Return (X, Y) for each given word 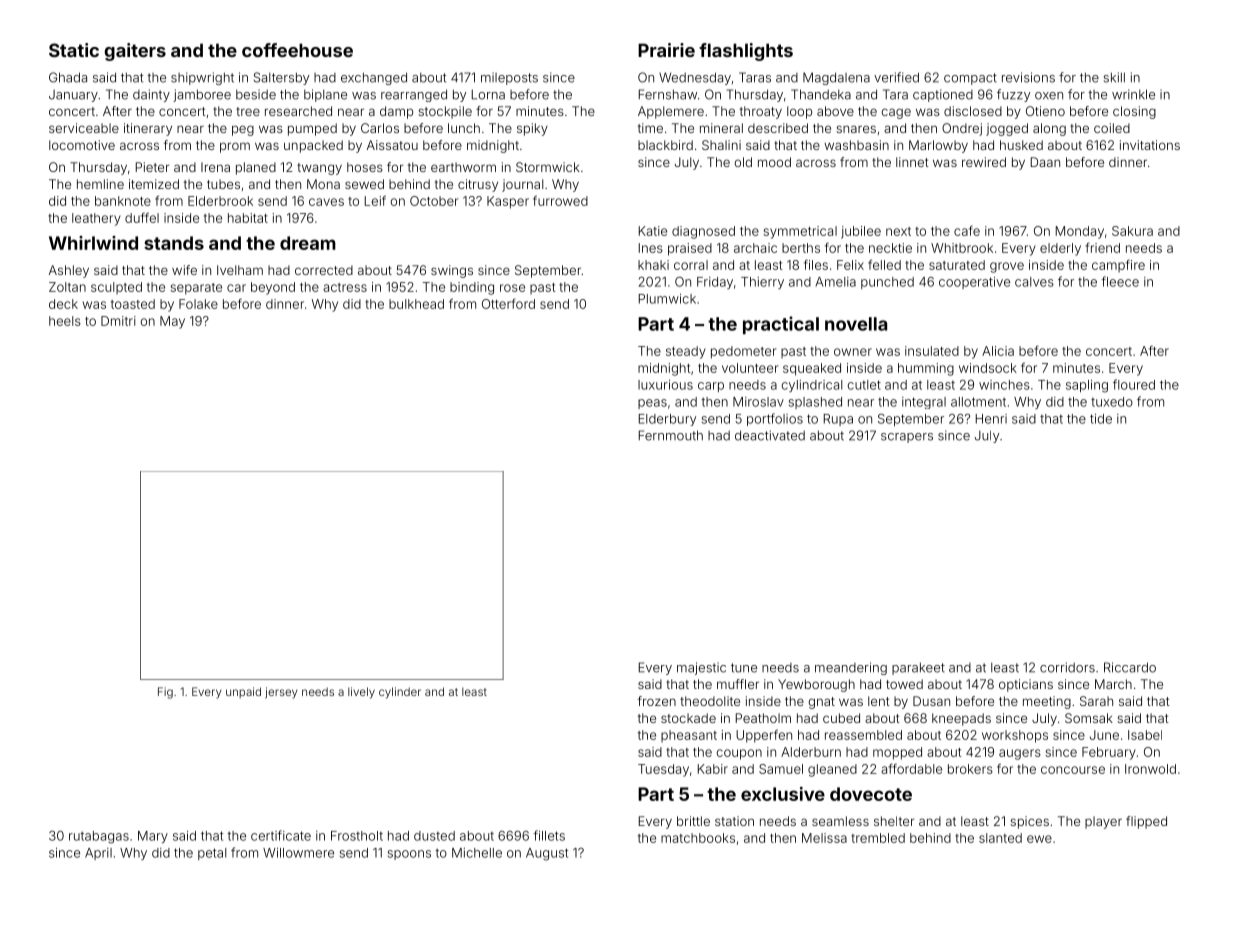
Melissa (824, 838)
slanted (1000, 838)
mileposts (509, 78)
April (98, 854)
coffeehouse (297, 50)
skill (1114, 77)
